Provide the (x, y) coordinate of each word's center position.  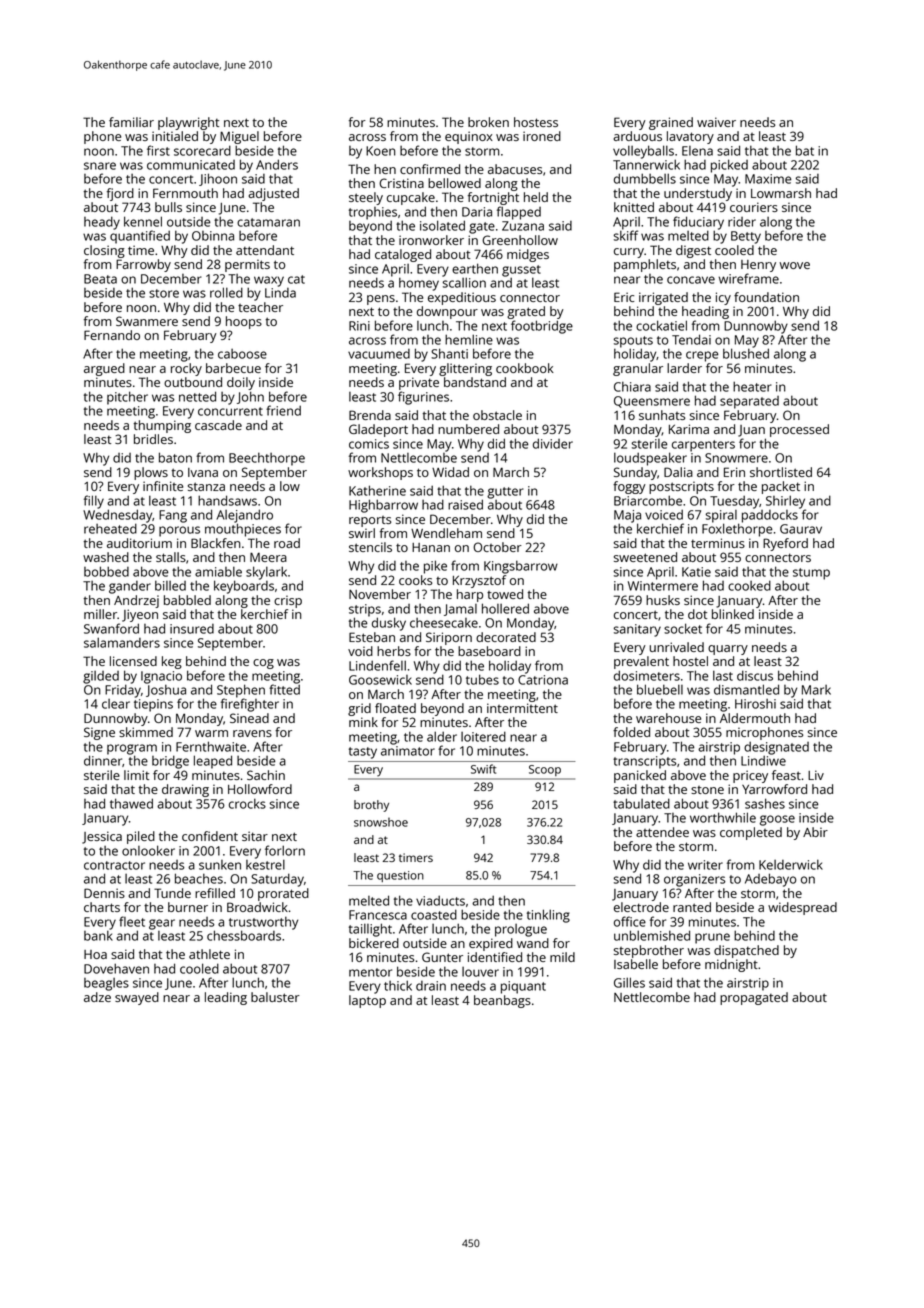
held (536, 197)
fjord (120, 194)
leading (226, 998)
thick (398, 985)
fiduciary (698, 223)
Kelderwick (791, 864)
